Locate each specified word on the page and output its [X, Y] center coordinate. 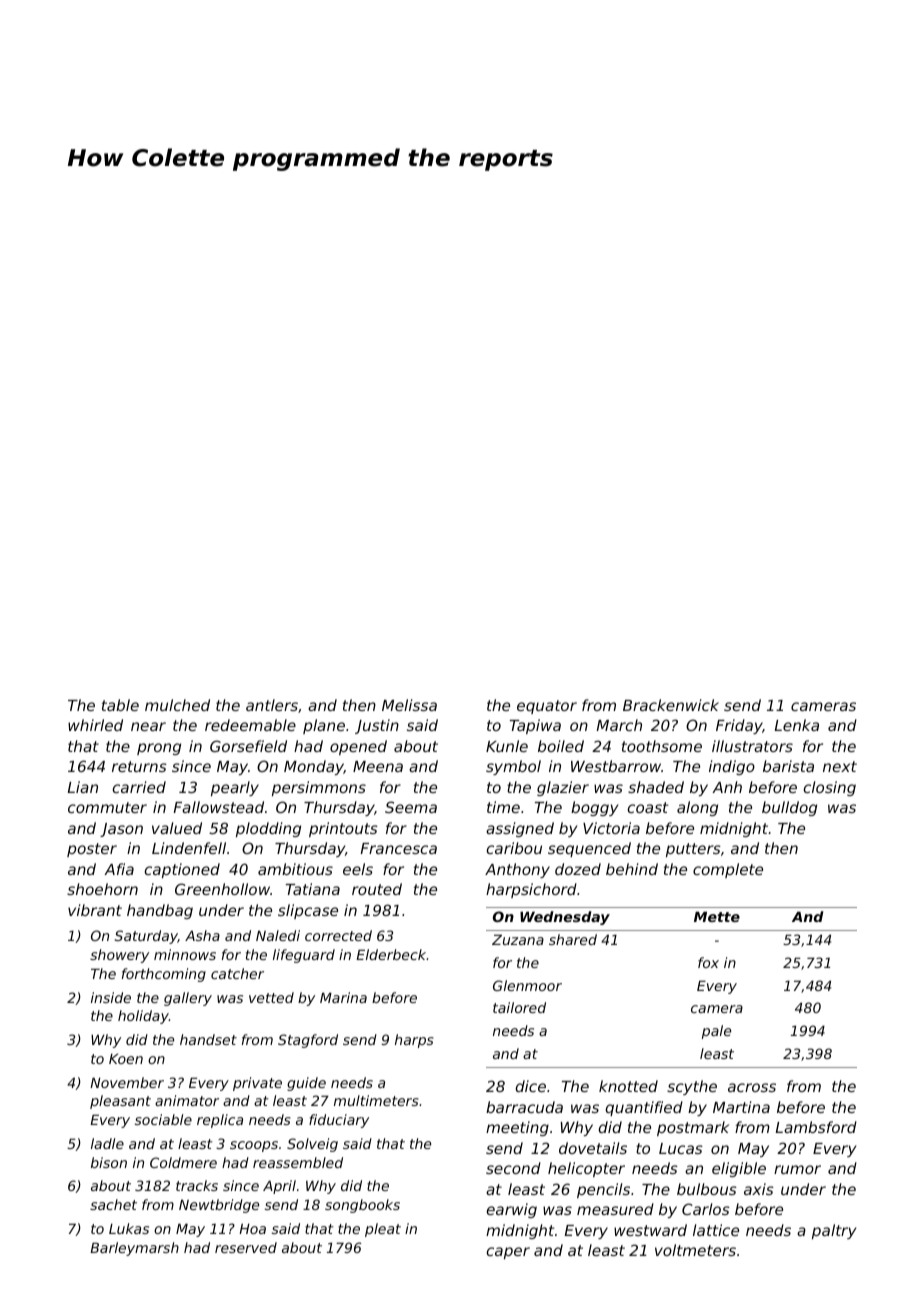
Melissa [409, 705]
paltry [834, 1231]
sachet [113, 1204]
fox [708, 962]
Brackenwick [671, 705]
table [120, 705]
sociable [163, 1119]
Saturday [146, 937]
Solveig [312, 1145]
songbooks [362, 1206]
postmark [693, 1128]
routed [377, 889]
